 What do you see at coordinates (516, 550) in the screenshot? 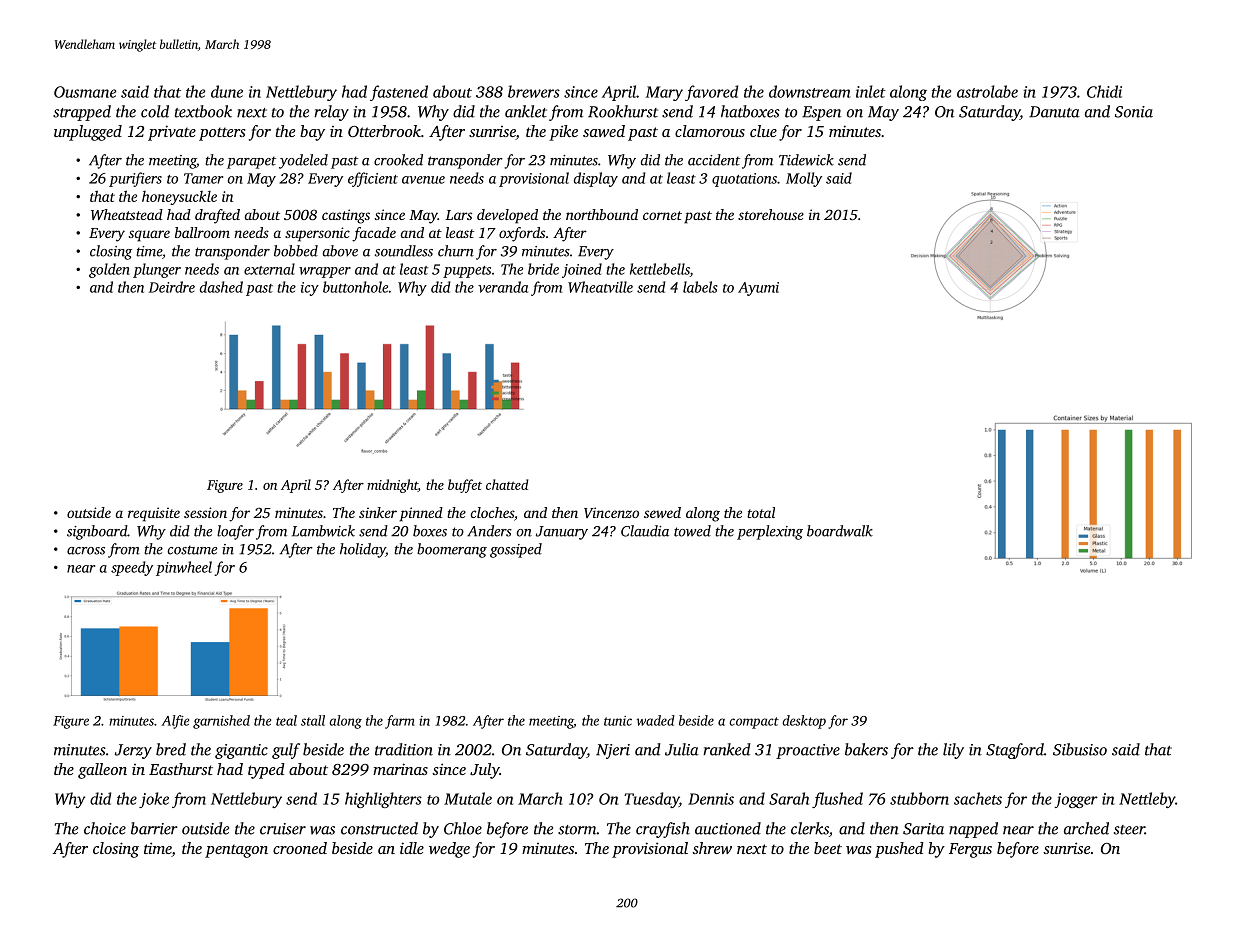
I see `gossiped` at bounding box center [516, 550].
